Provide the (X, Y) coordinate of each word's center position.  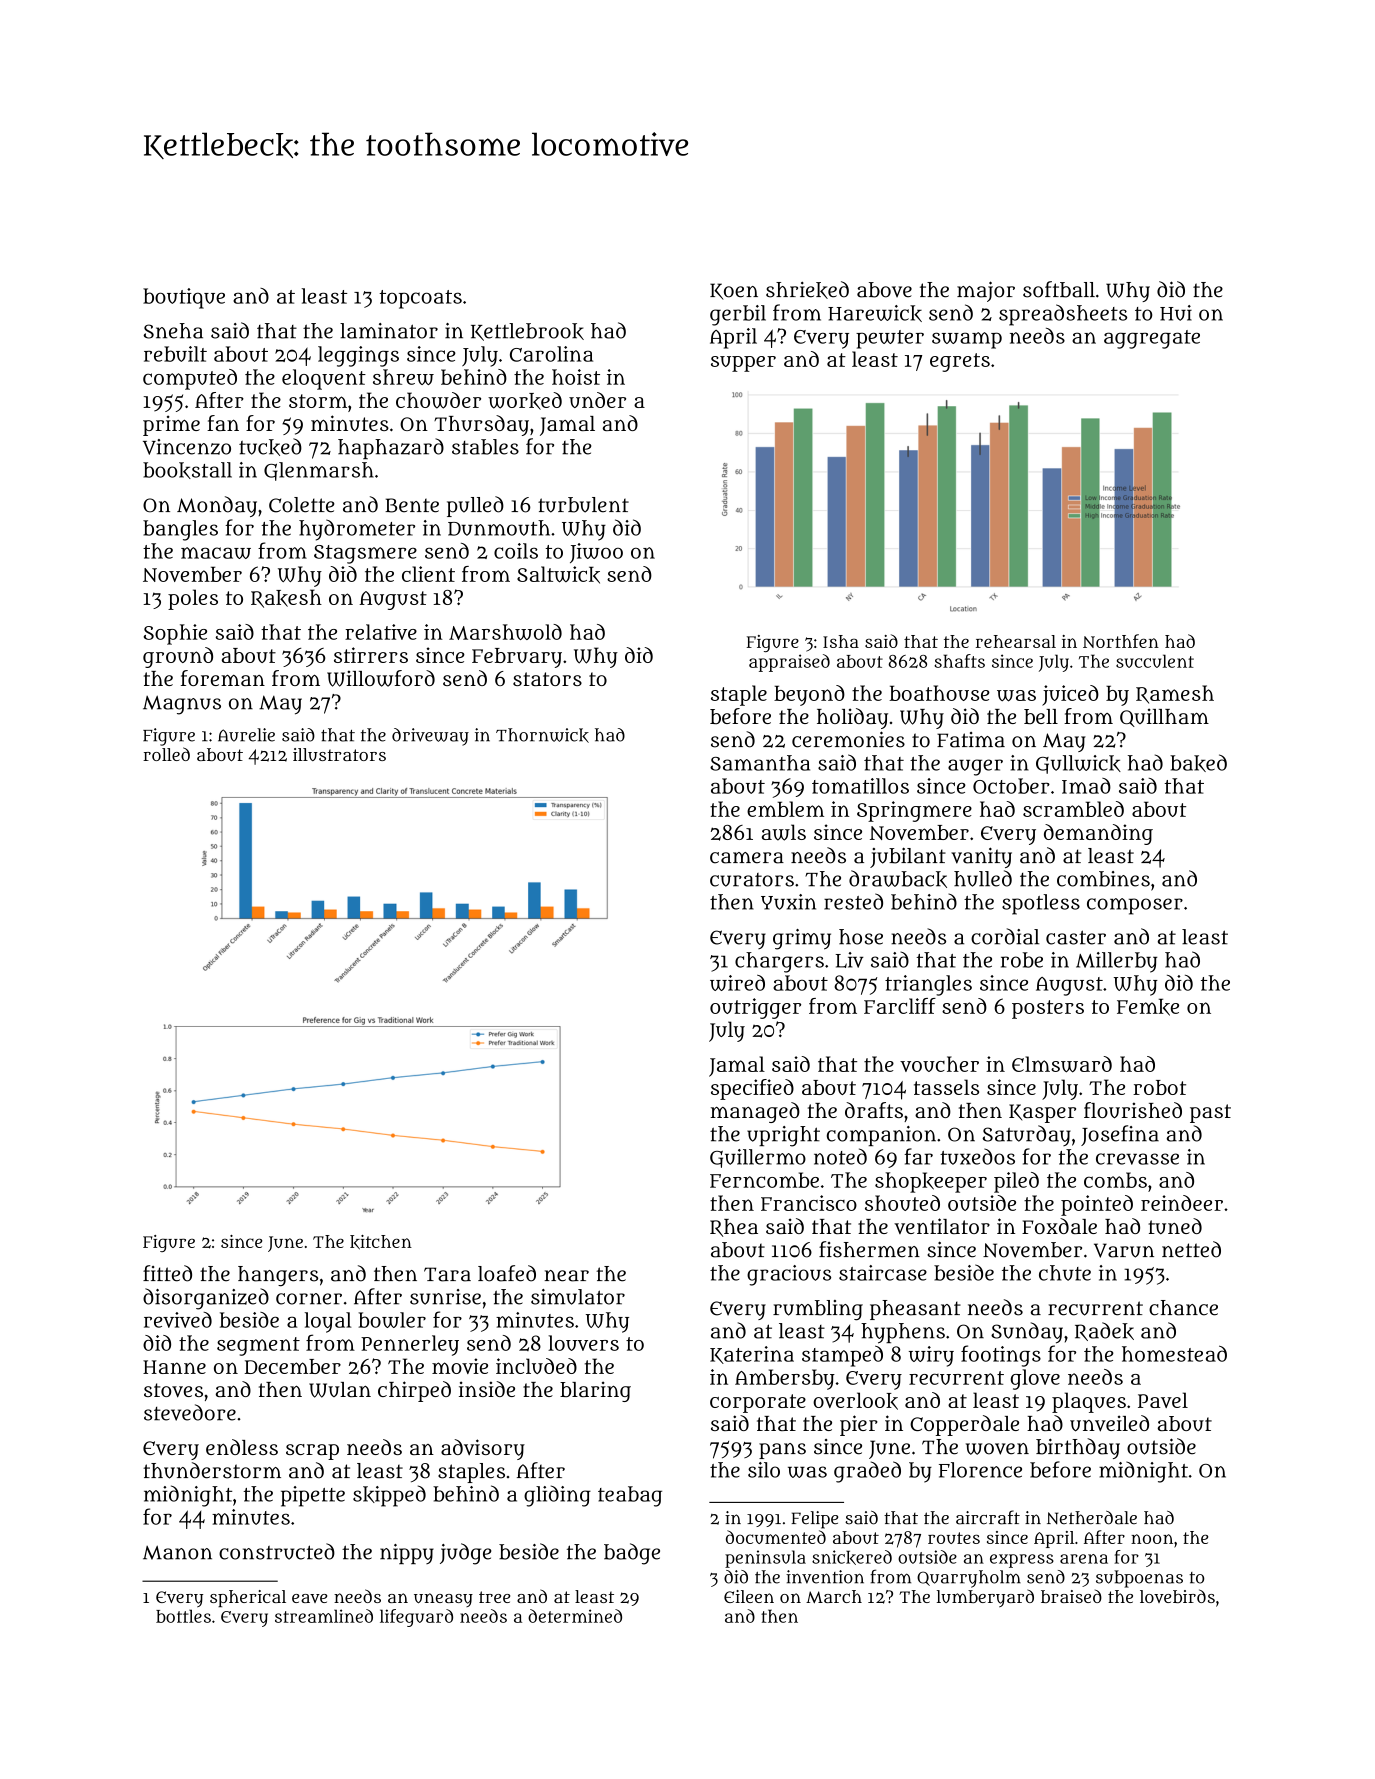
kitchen (381, 1242)
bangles (180, 530)
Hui (1176, 313)
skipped (389, 1496)
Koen (734, 291)
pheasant (915, 1310)
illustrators (339, 754)
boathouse (939, 693)
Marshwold (505, 632)
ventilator (942, 1226)
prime (171, 425)
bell (1041, 716)
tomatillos (860, 786)
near (566, 1276)
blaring (595, 1391)
